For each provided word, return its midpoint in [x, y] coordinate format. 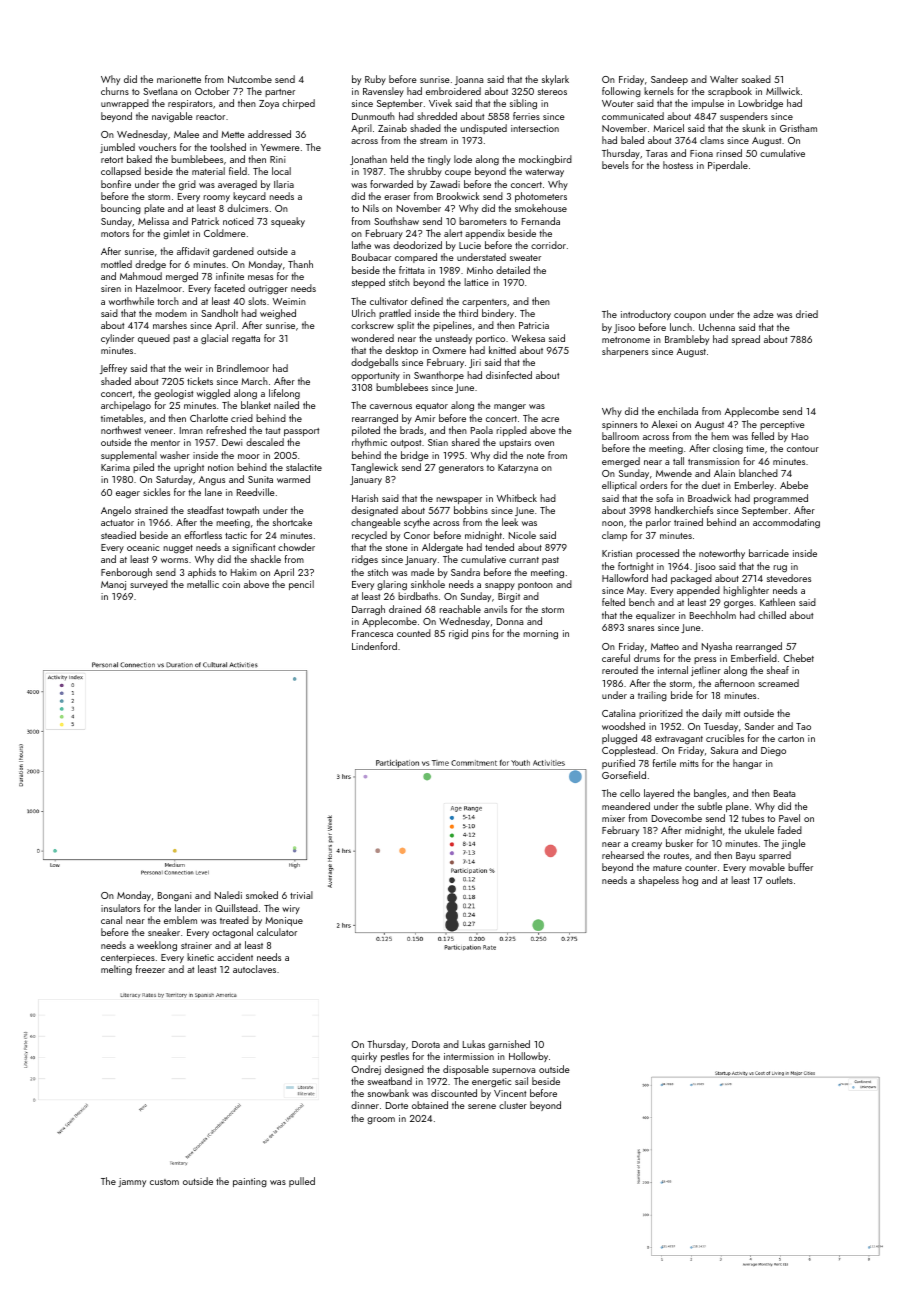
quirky [364, 1057]
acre [550, 419]
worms [174, 560]
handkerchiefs [684, 510]
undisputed [483, 129]
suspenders [744, 117]
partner [280, 93]
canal [111, 920]
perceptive [782, 425]
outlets [779, 880]
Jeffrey [113, 369]
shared [466, 442]
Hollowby [528, 1057]
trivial [301, 895]
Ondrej [366, 1070]
